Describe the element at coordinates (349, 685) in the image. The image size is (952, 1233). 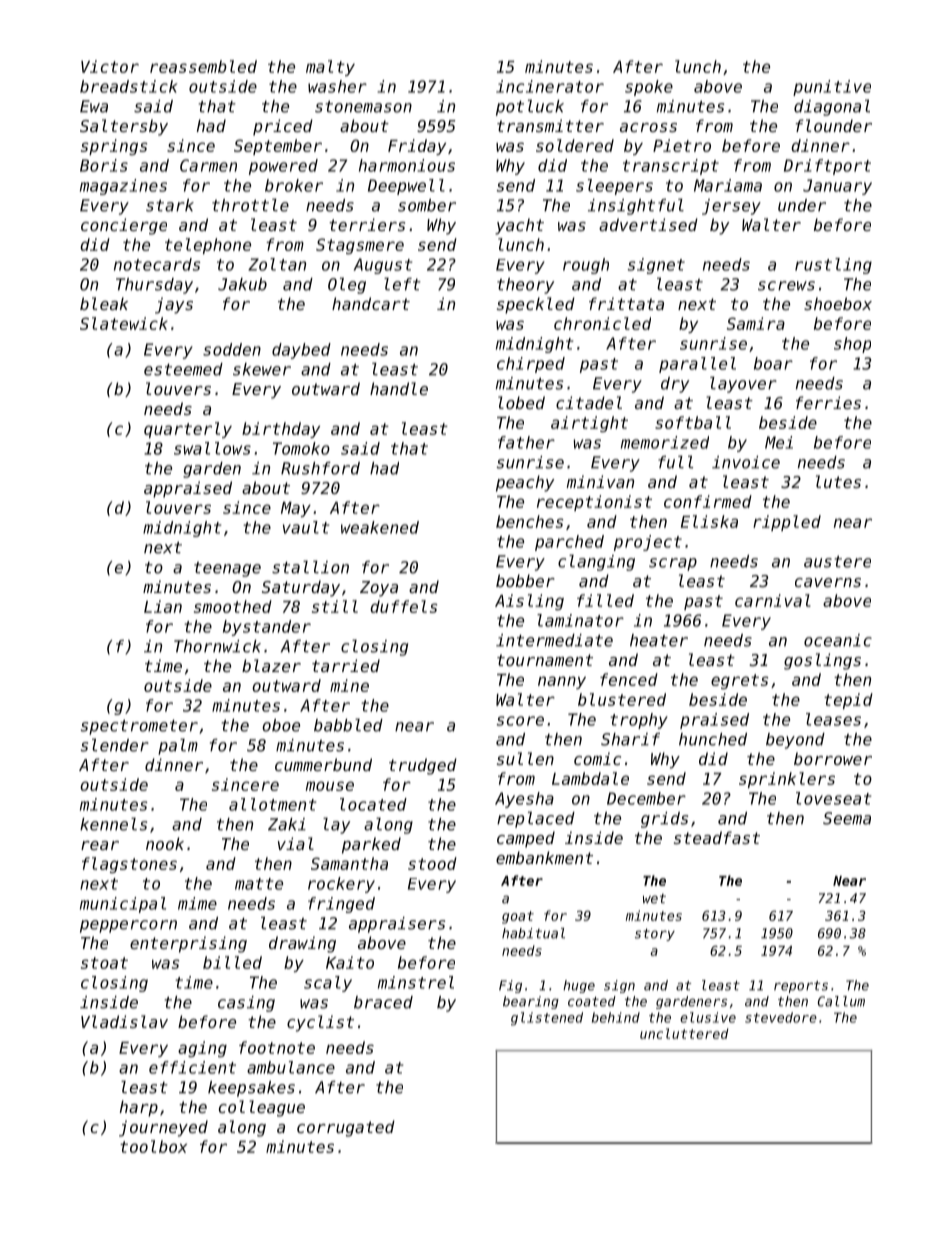
I see `mine` at that location.
